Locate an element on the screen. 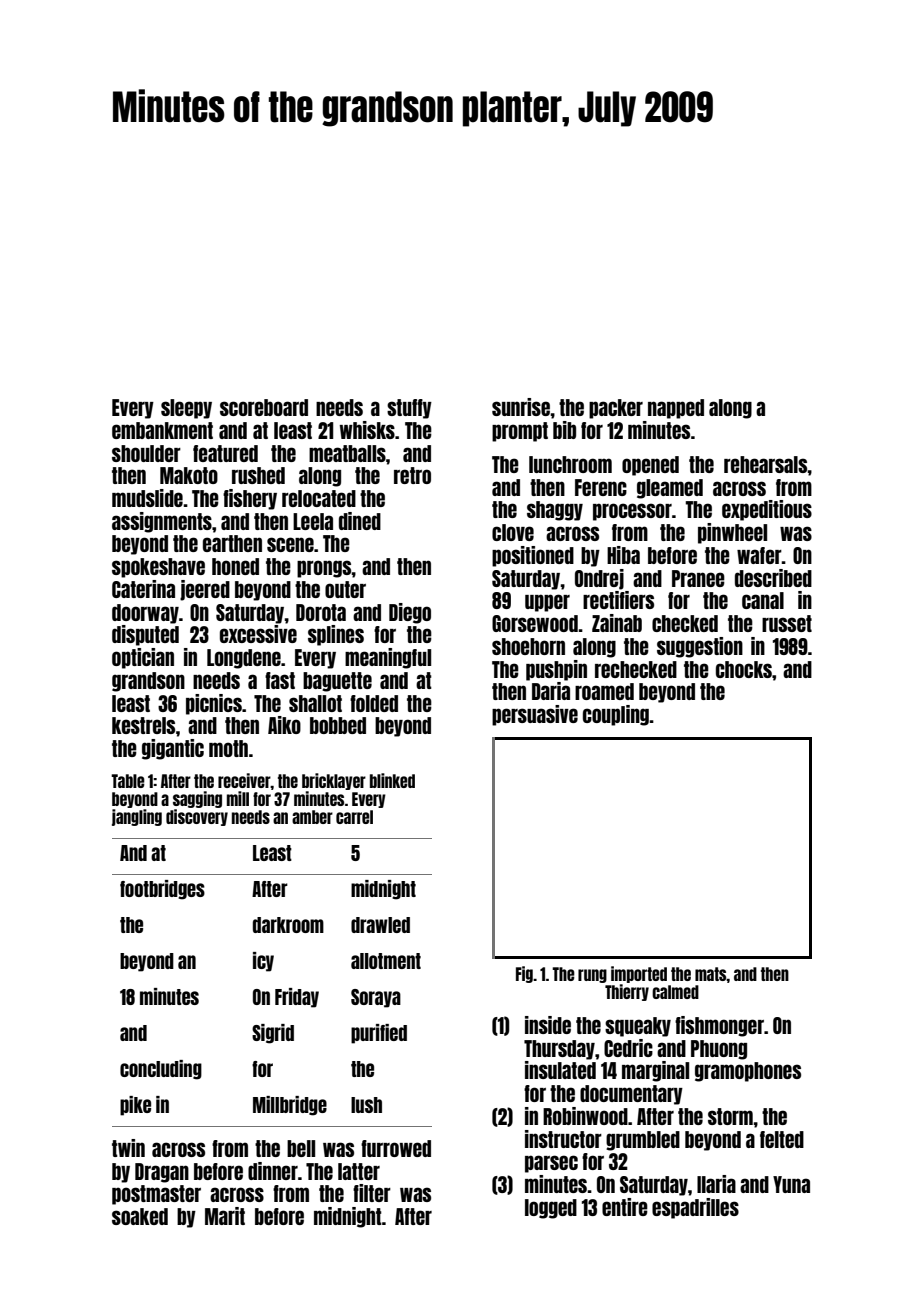 This screenshot has width=924, height=1311. icy is located at coordinates (263, 962).
